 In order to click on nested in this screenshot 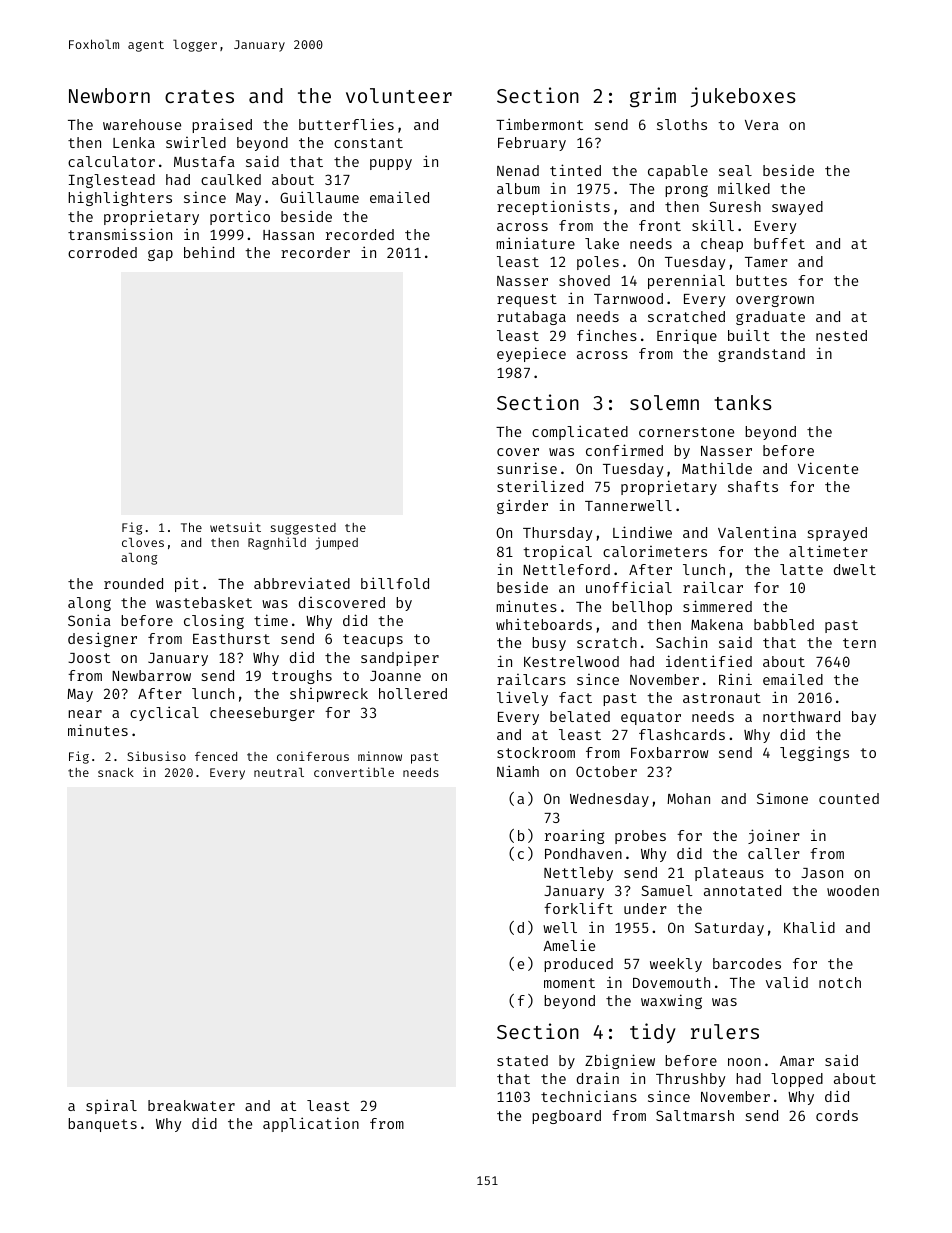, I will do `click(841, 335)`.
